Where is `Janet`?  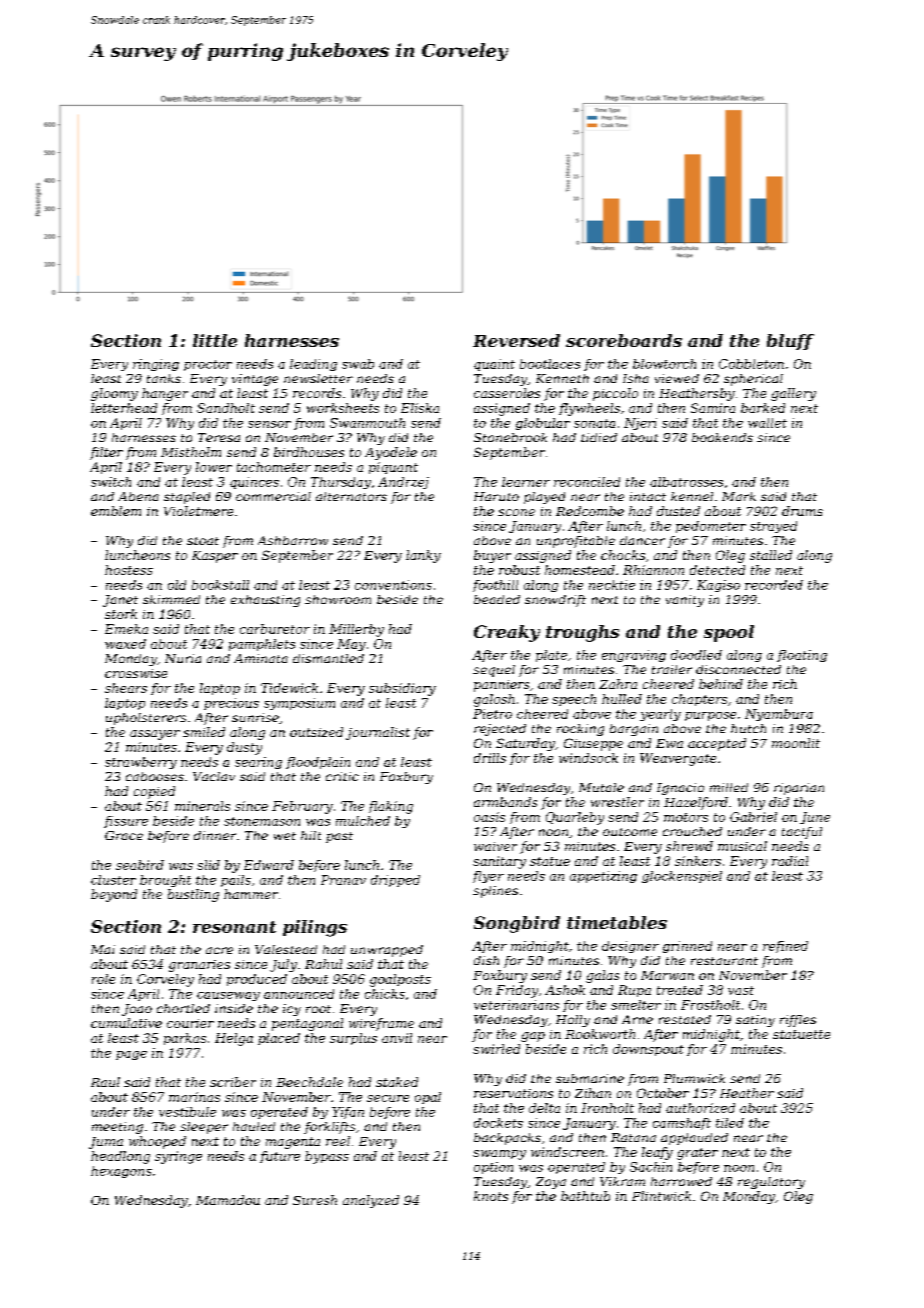
Janet is located at coordinates (120, 601).
